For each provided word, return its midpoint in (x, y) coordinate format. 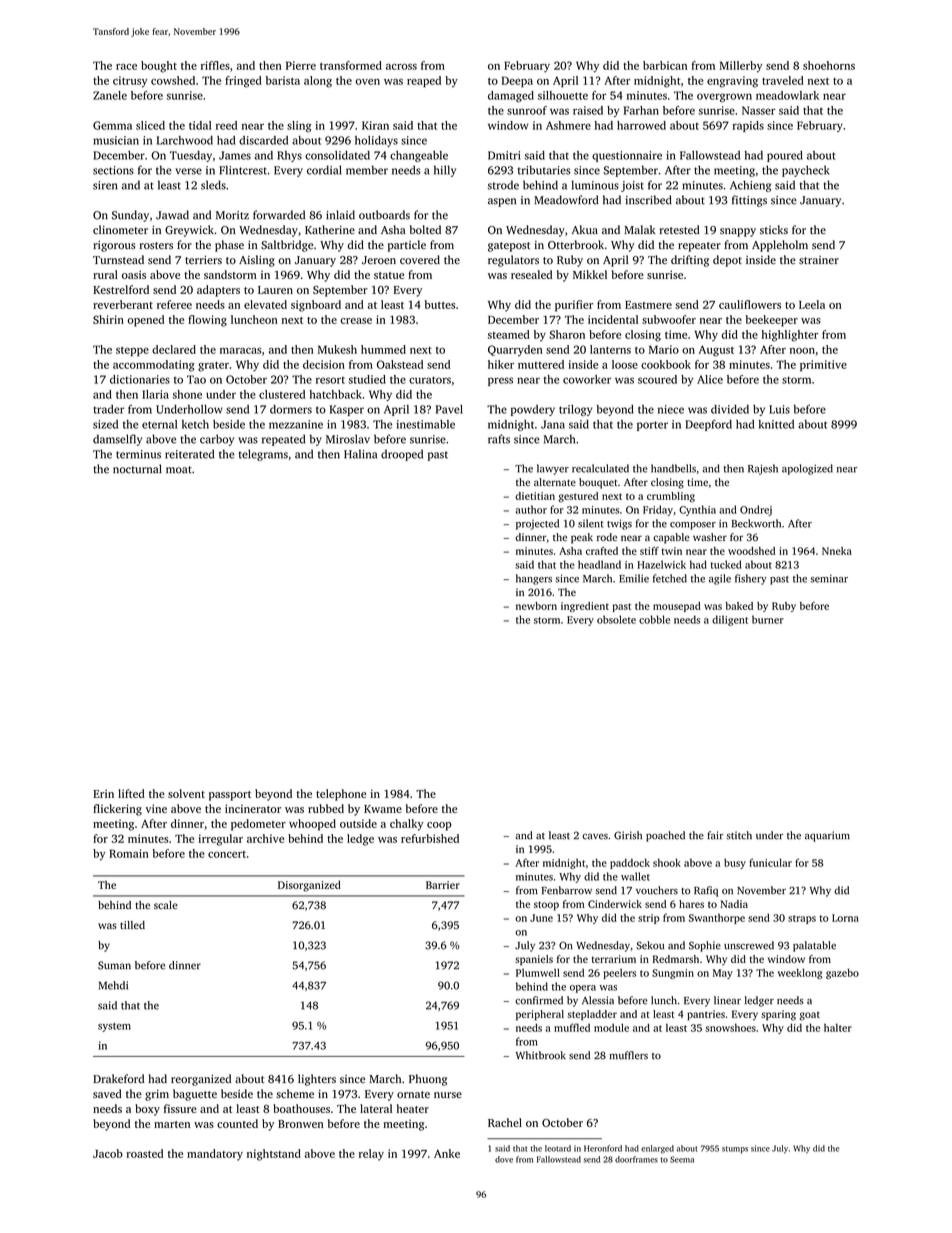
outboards (384, 215)
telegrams (263, 455)
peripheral (540, 1015)
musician (116, 140)
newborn (536, 606)
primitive (823, 365)
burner (768, 619)
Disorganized (309, 886)
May (723, 974)
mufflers (628, 1055)
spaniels (534, 960)
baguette (195, 1095)
